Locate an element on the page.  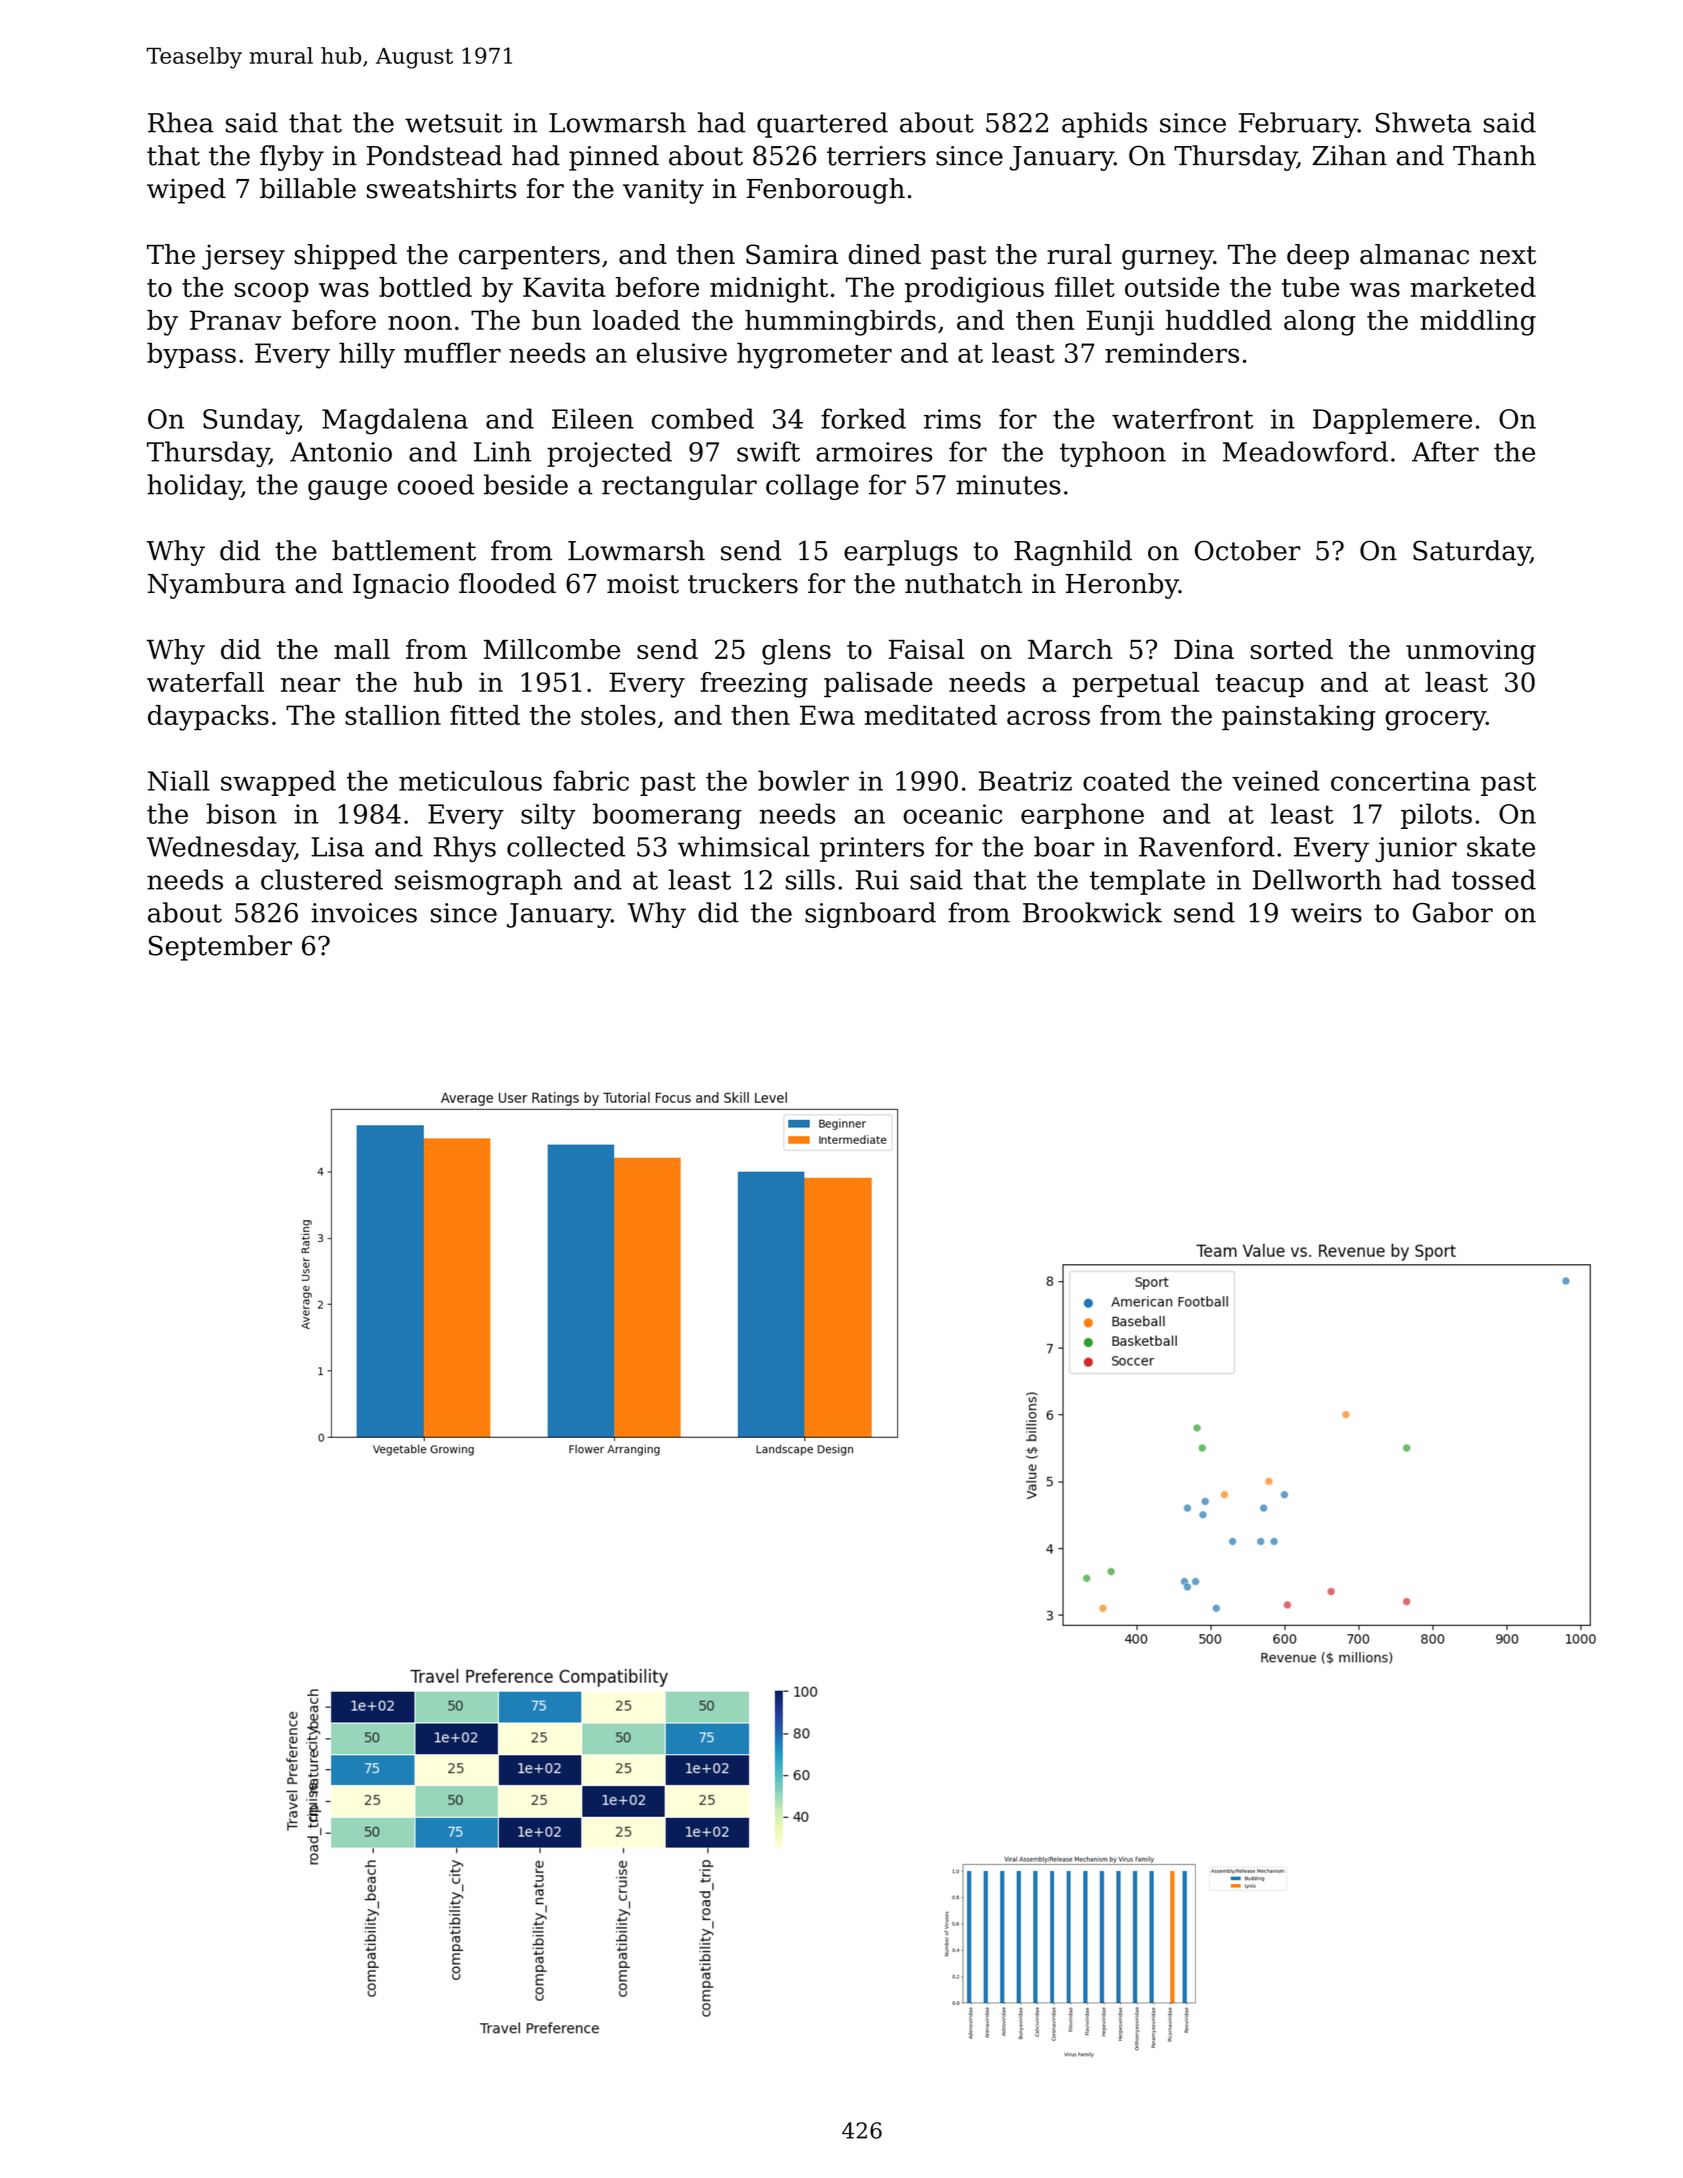
painstaking is located at coordinates (1299, 718).
